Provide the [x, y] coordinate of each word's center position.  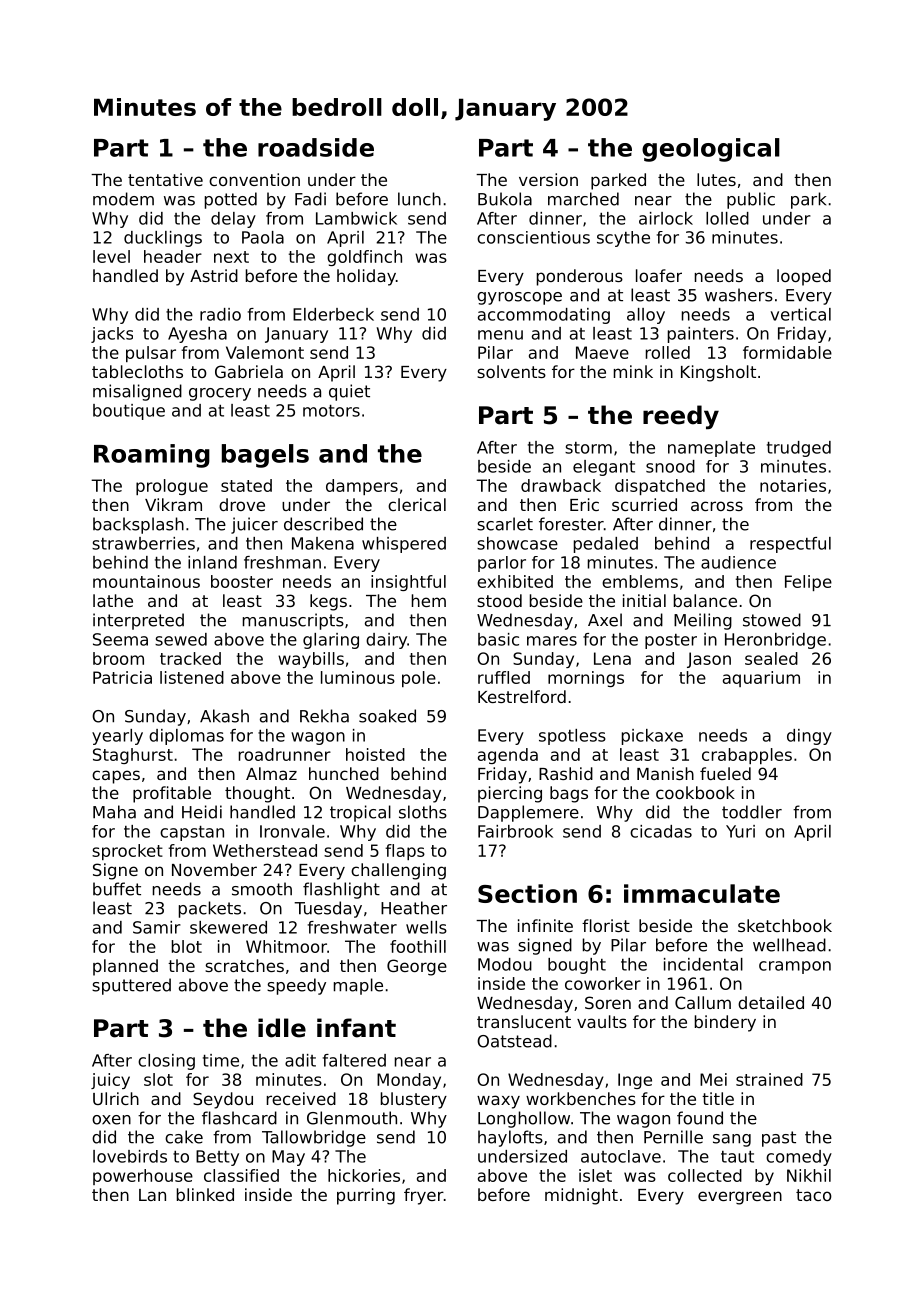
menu [500, 335]
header [173, 256]
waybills [311, 660]
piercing [510, 794]
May [288, 1158]
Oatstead [514, 1041]
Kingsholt [718, 373]
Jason [709, 660]
